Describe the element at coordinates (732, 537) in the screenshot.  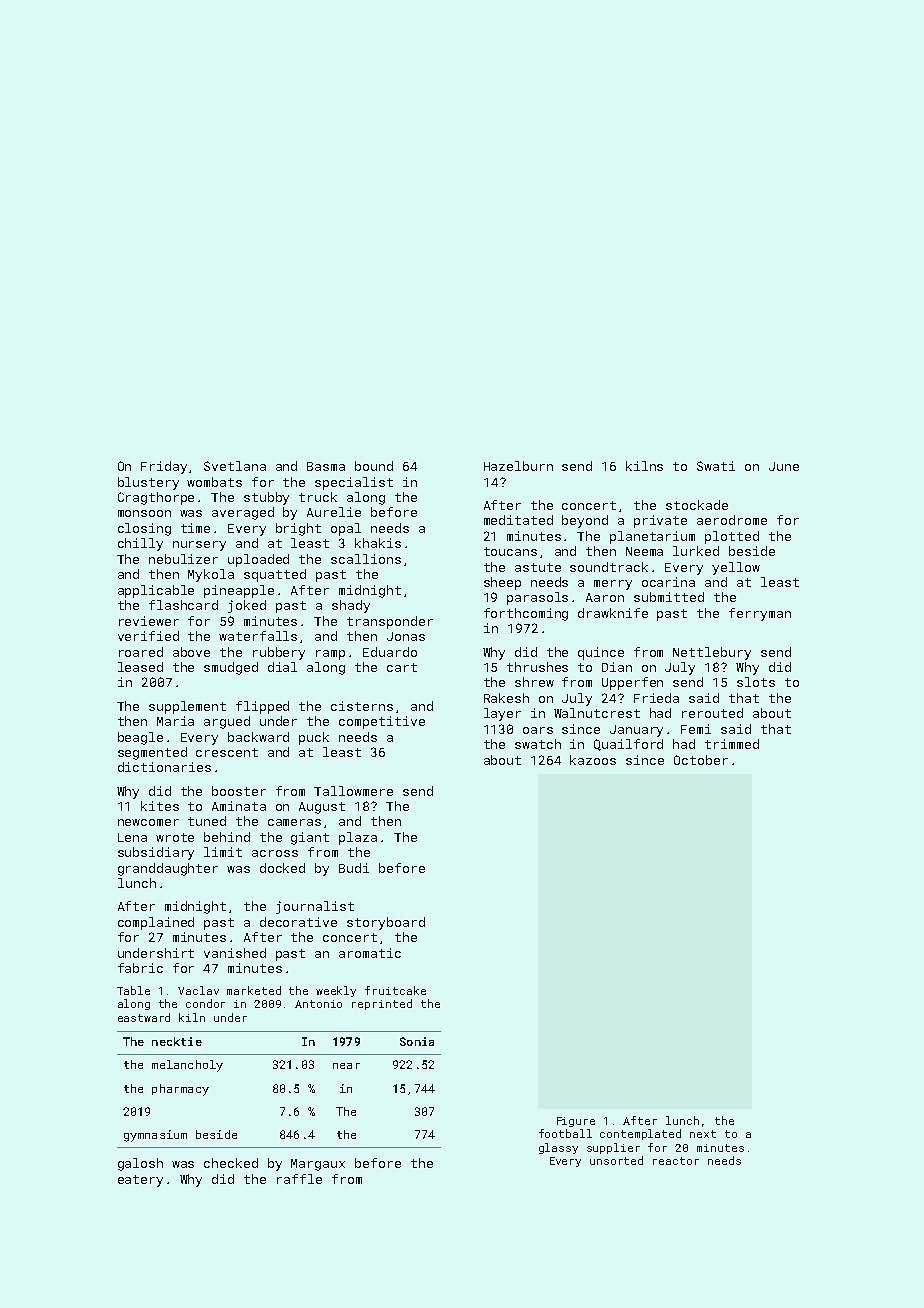
I see `plotted` at that location.
